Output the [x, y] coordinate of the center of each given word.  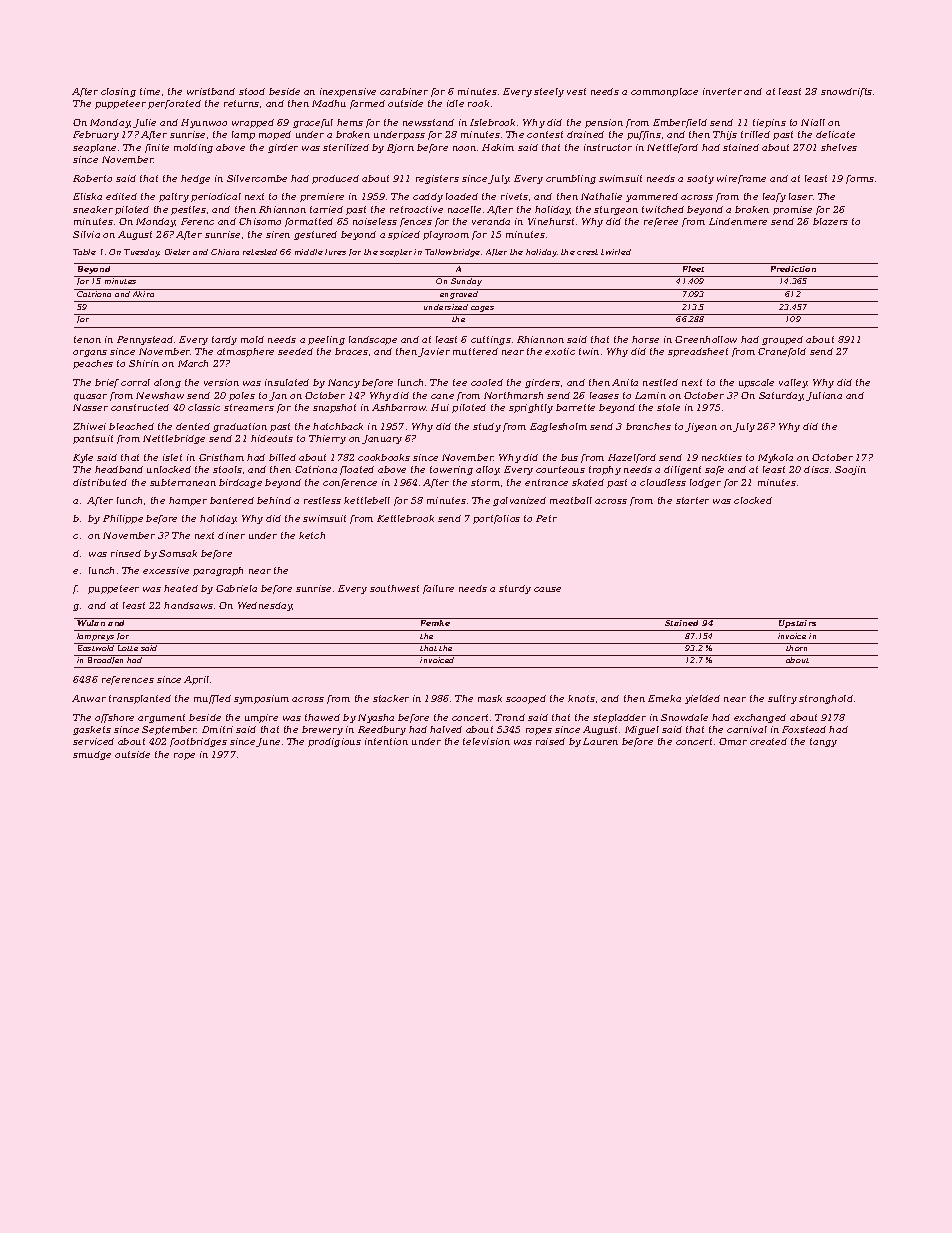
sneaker [93, 209]
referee [661, 222]
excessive [166, 570]
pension [604, 123]
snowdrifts [846, 92]
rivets [514, 196]
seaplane [94, 148]
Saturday [781, 396]
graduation [240, 427]
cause [547, 589]
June [268, 742]
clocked [753, 500]
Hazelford [632, 458]
